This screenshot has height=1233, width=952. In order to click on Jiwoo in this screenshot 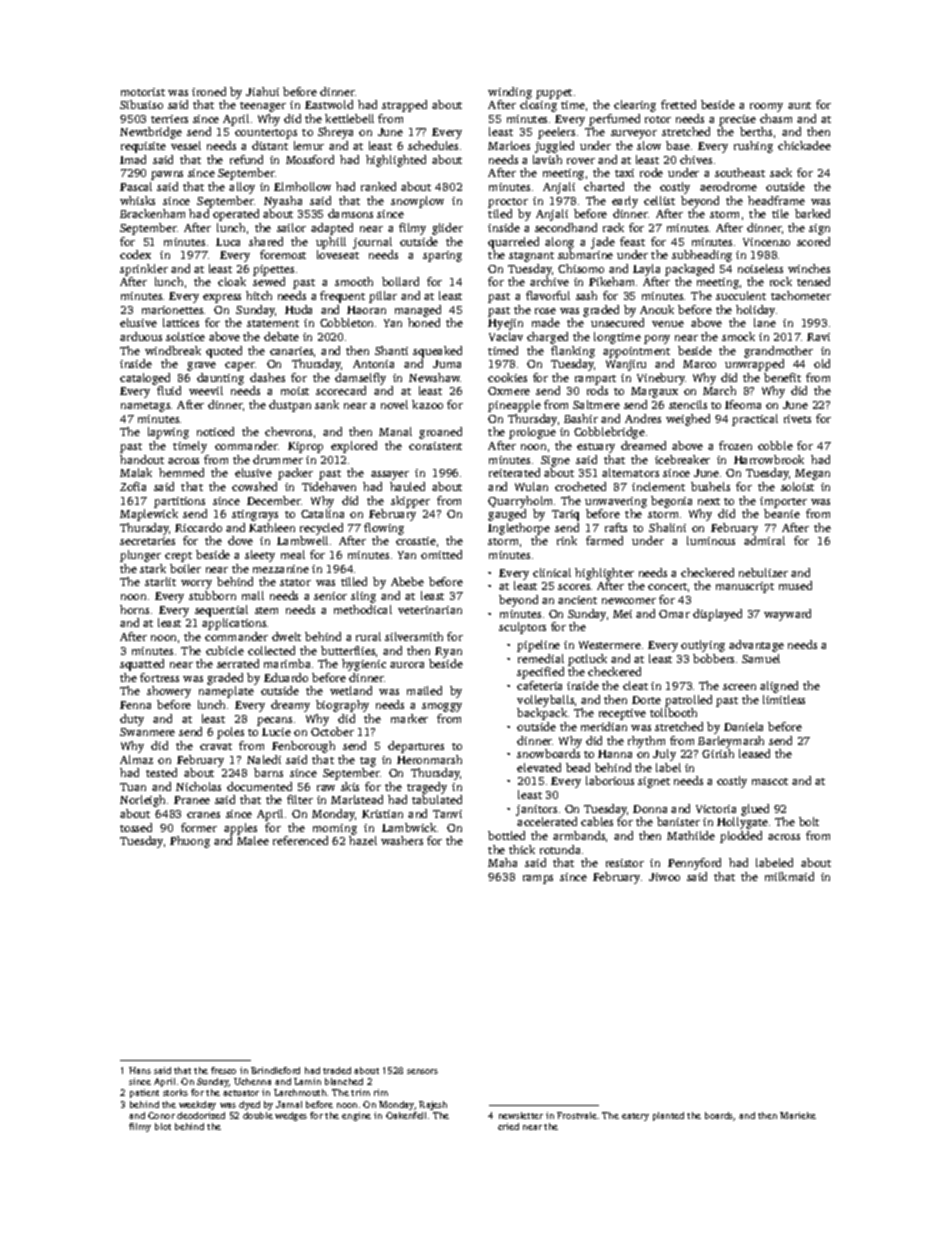, I will do `click(664, 877)`.
